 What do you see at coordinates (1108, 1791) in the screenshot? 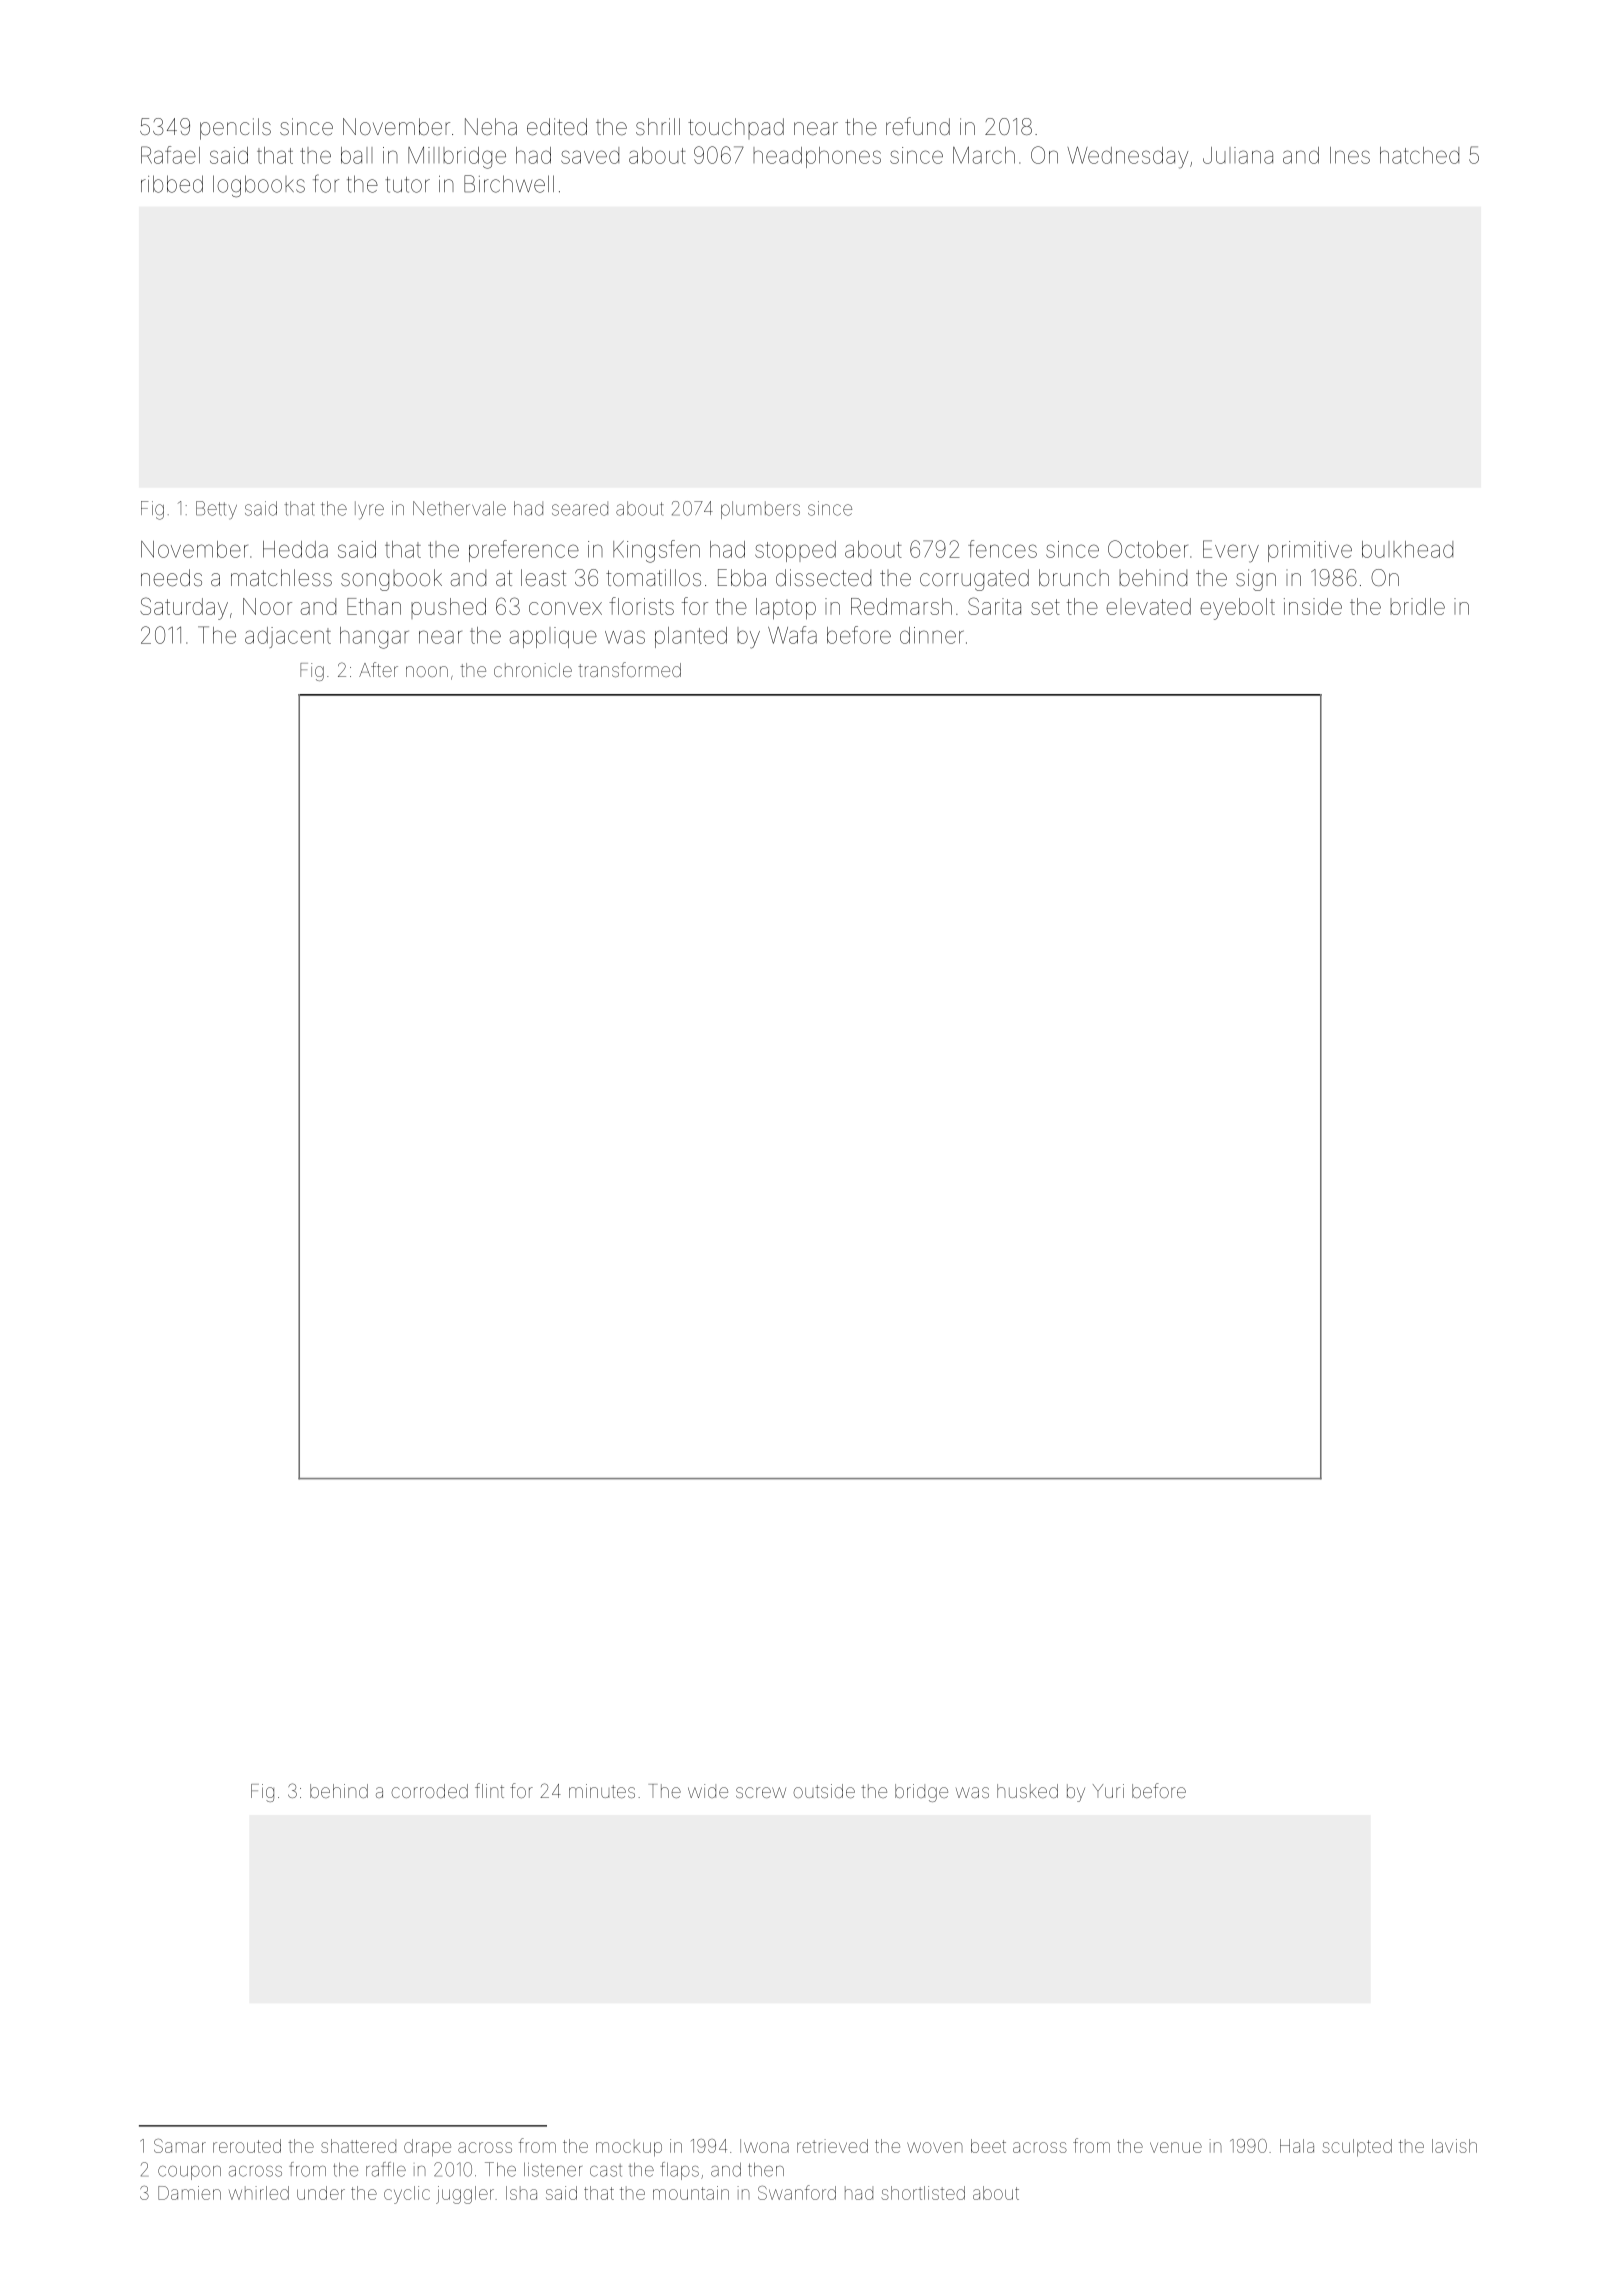
I see `Yuri` at bounding box center [1108, 1791].
